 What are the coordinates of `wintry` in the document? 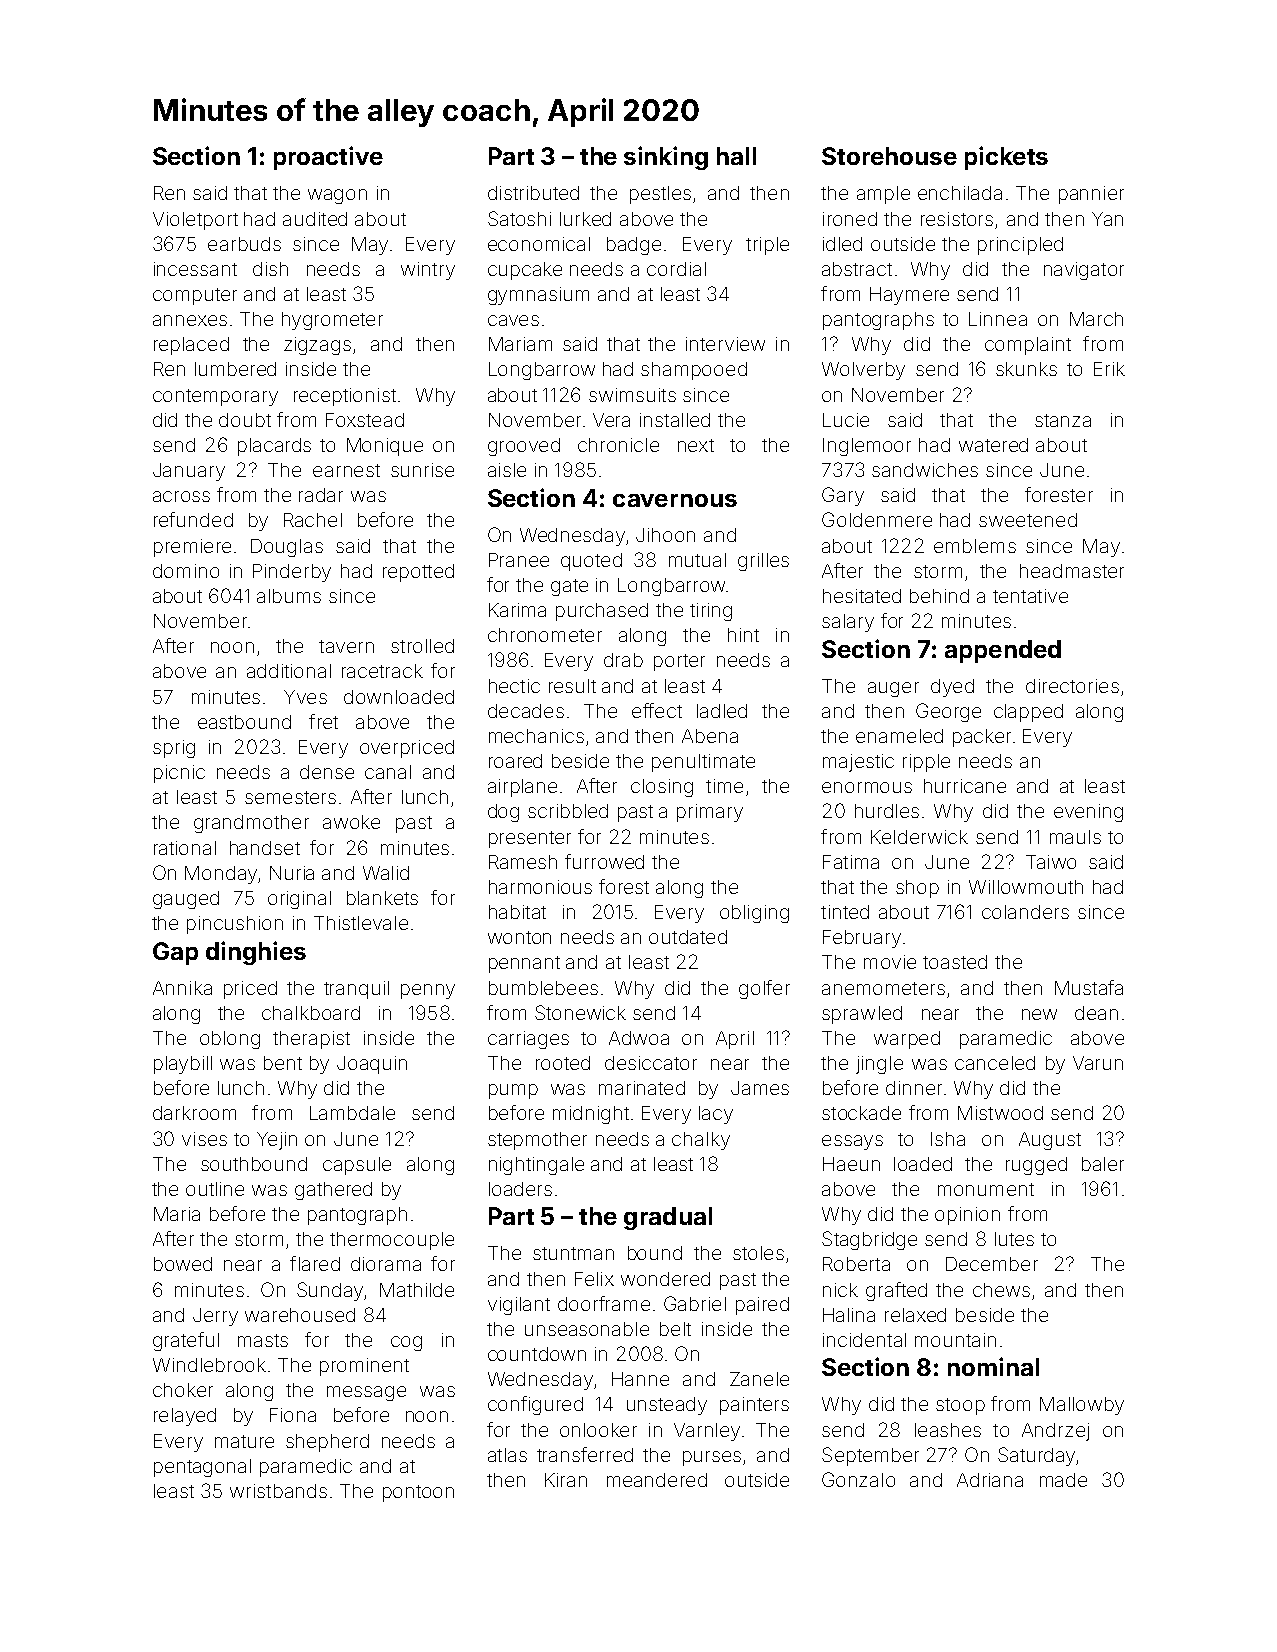 It's located at (428, 271).
